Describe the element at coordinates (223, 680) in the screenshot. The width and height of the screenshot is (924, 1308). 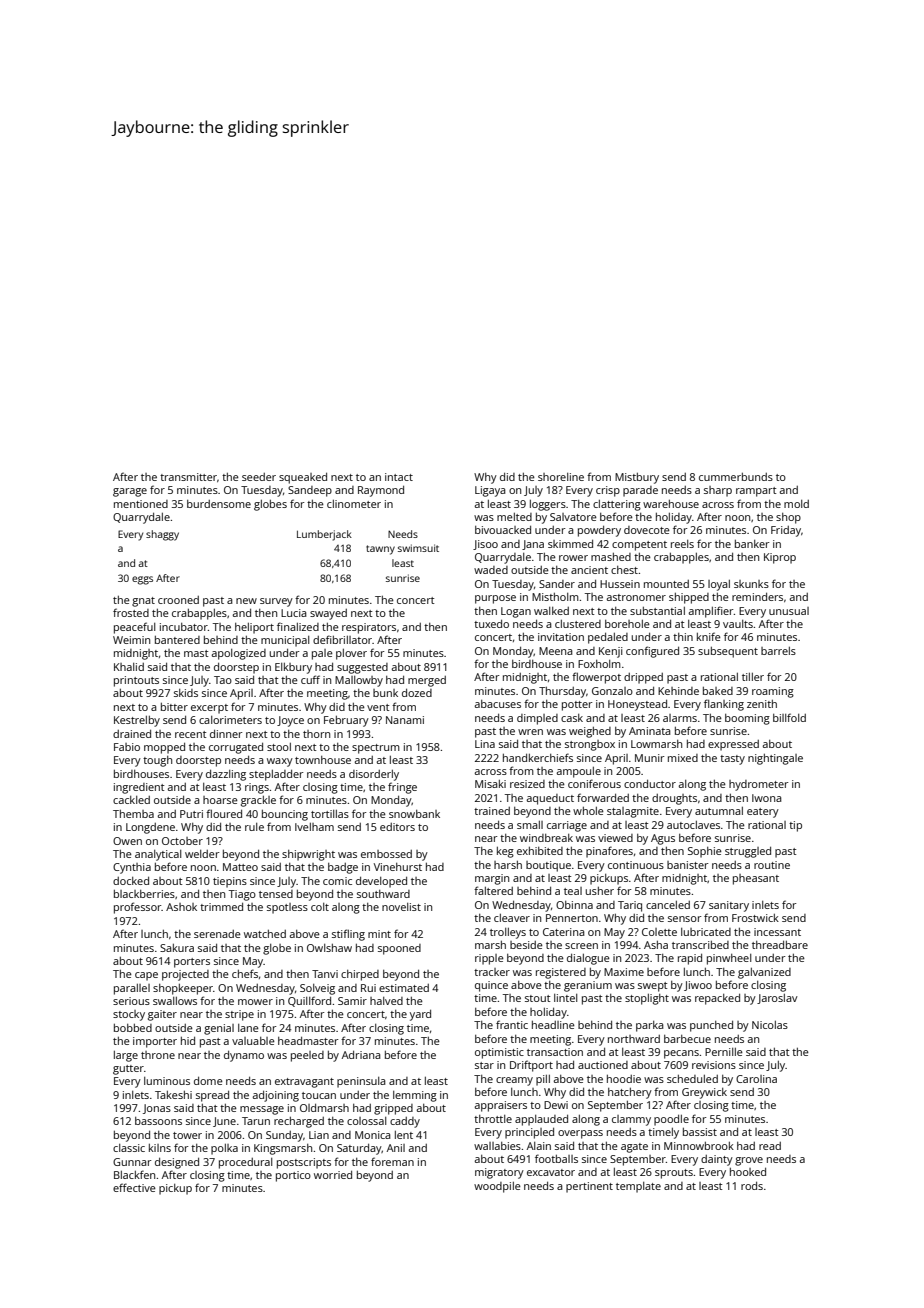
I see `Tao` at that location.
